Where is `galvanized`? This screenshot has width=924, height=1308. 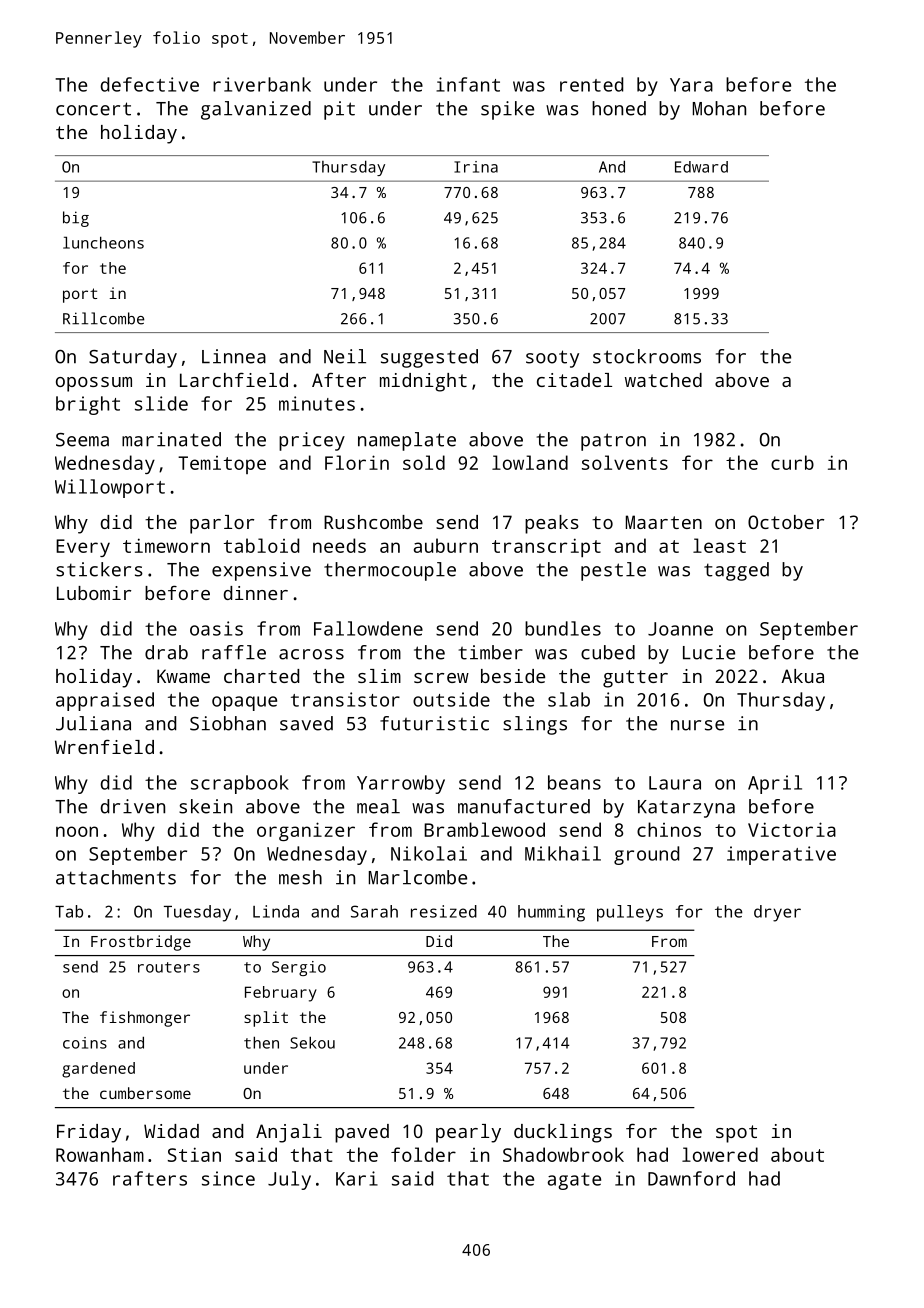 galvanized is located at coordinates (256, 110).
